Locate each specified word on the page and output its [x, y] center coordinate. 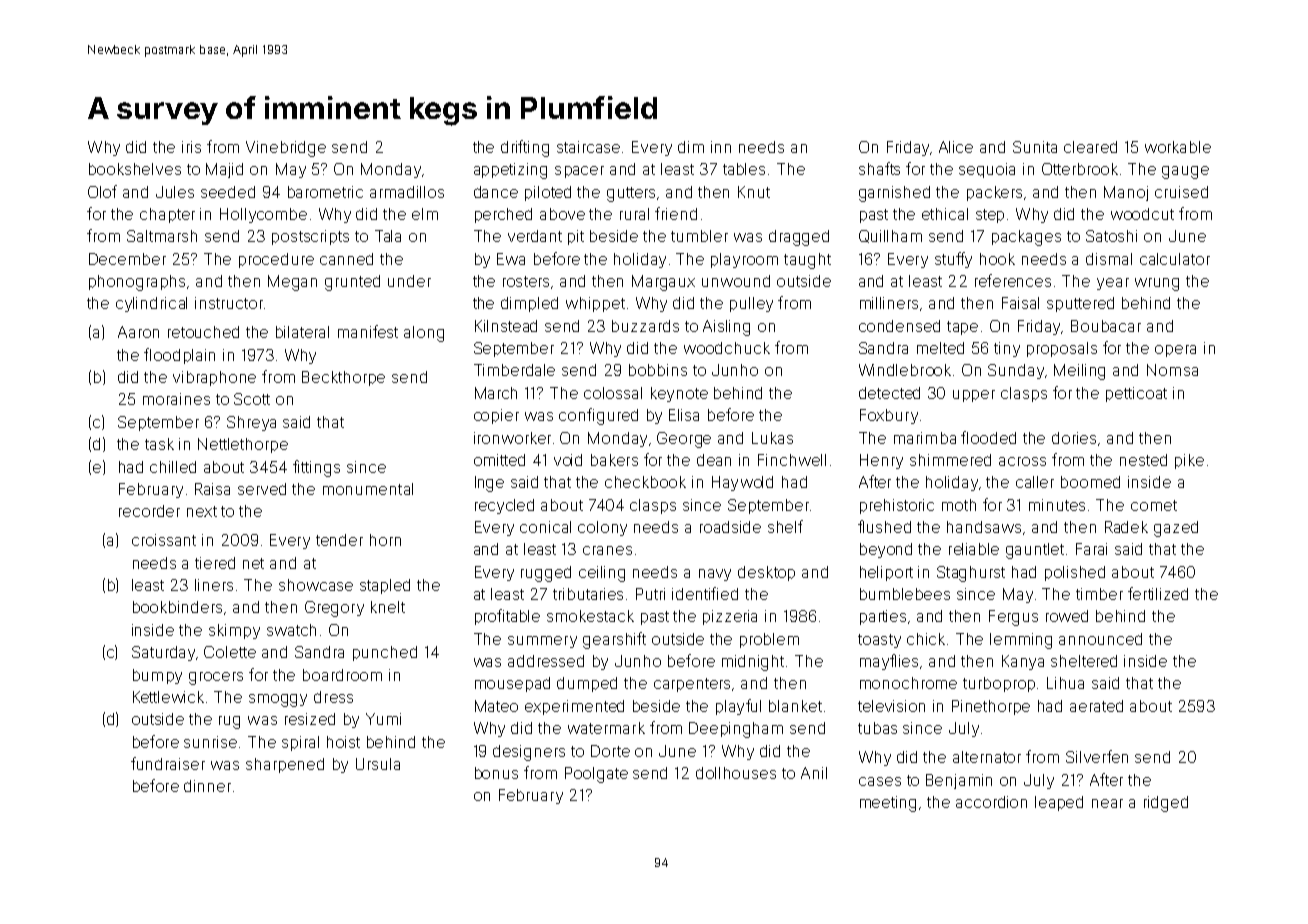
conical [545, 527]
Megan [292, 283]
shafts [879, 168]
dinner [207, 786]
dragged [799, 238]
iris [191, 147]
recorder [149, 511]
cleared [1090, 147]
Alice [956, 147]
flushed [884, 526]
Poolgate [596, 775]
